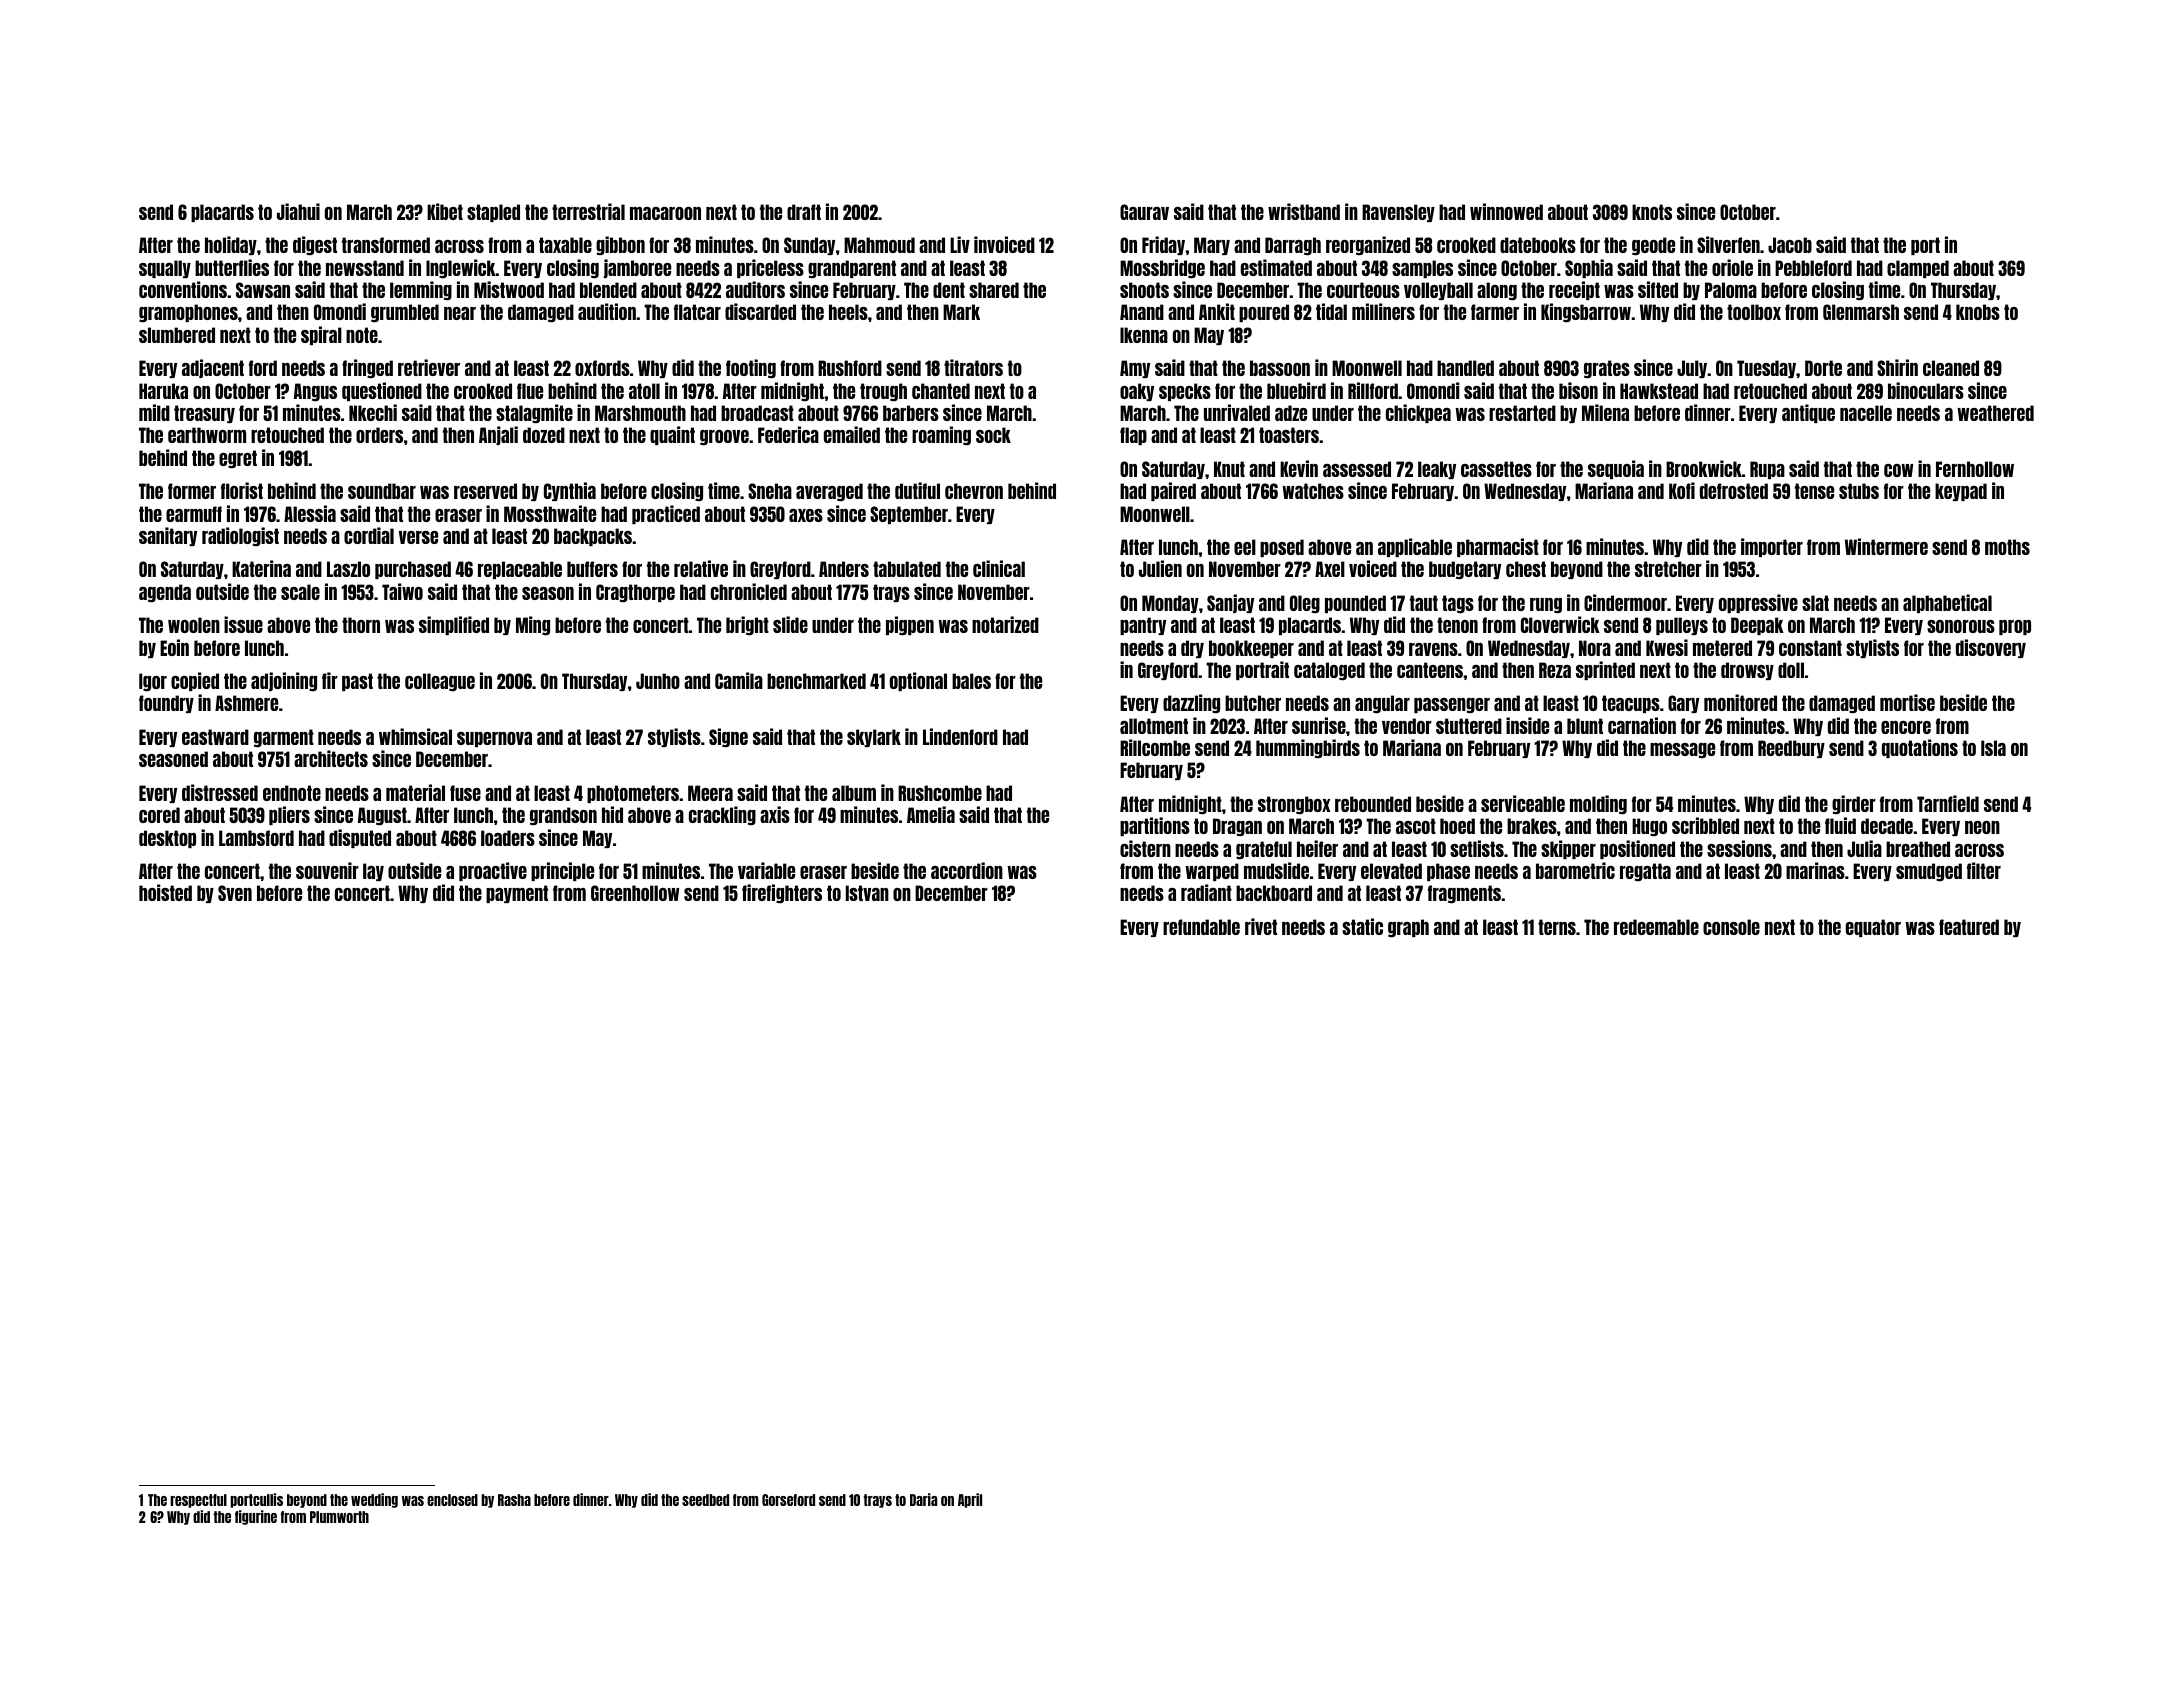  I want to click on Inglewick, so click(461, 268).
